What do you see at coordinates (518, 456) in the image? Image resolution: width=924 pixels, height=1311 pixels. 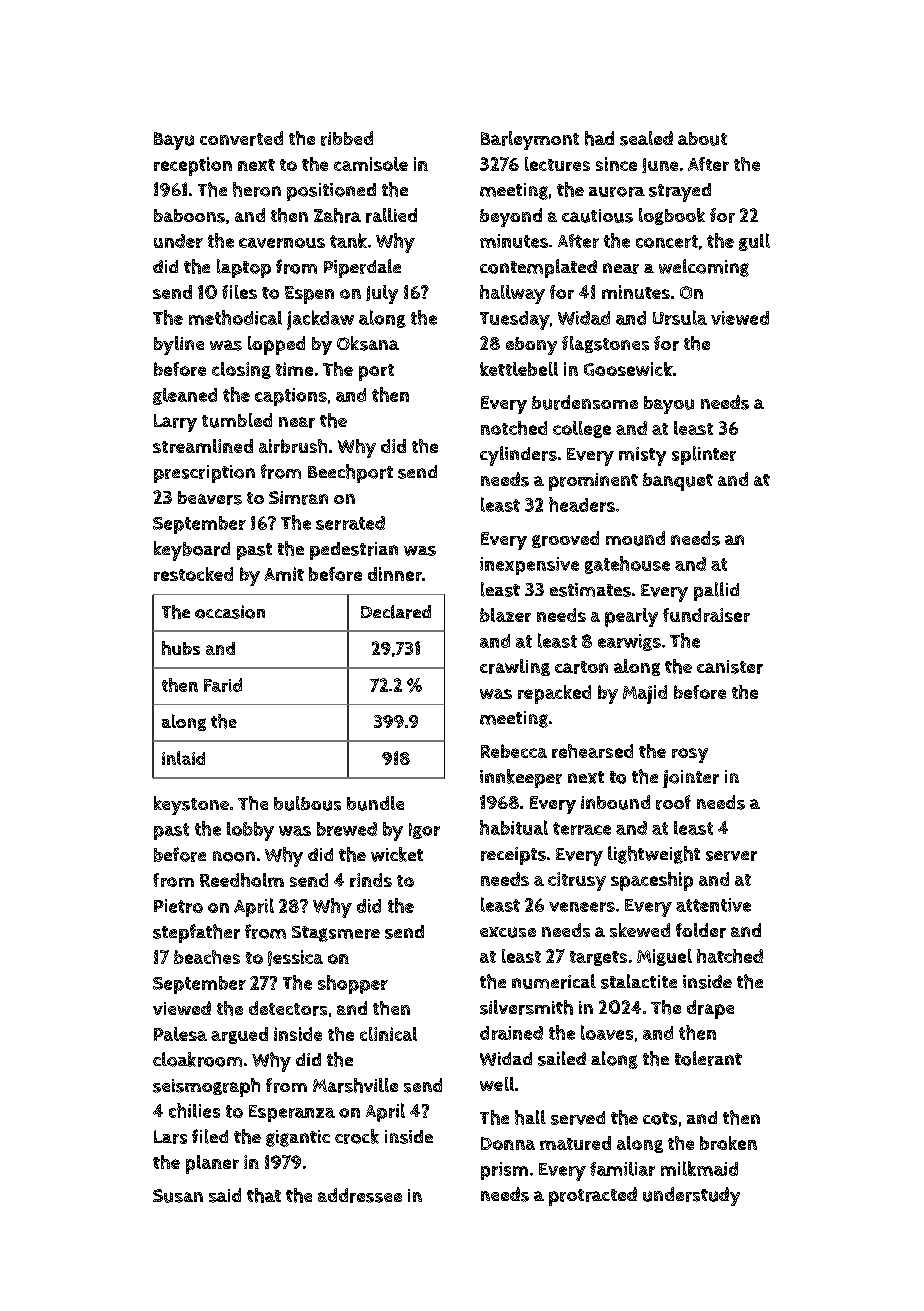 I see `cylinders` at bounding box center [518, 456].
